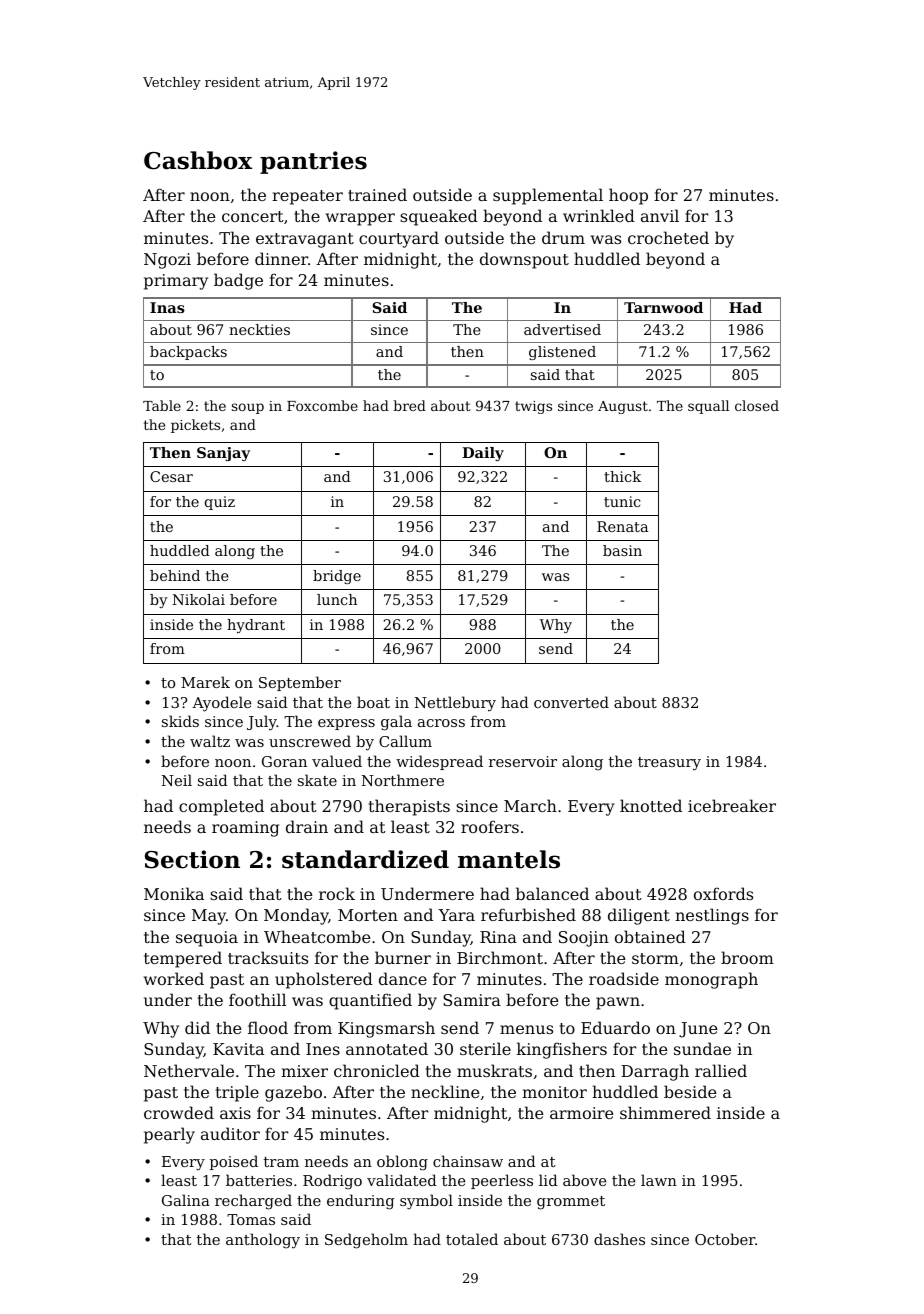 This screenshot has height=1314, width=924. What do you see at coordinates (186, 1200) in the screenshot?
I see `Galina` at bounding box center [186, 1200].
